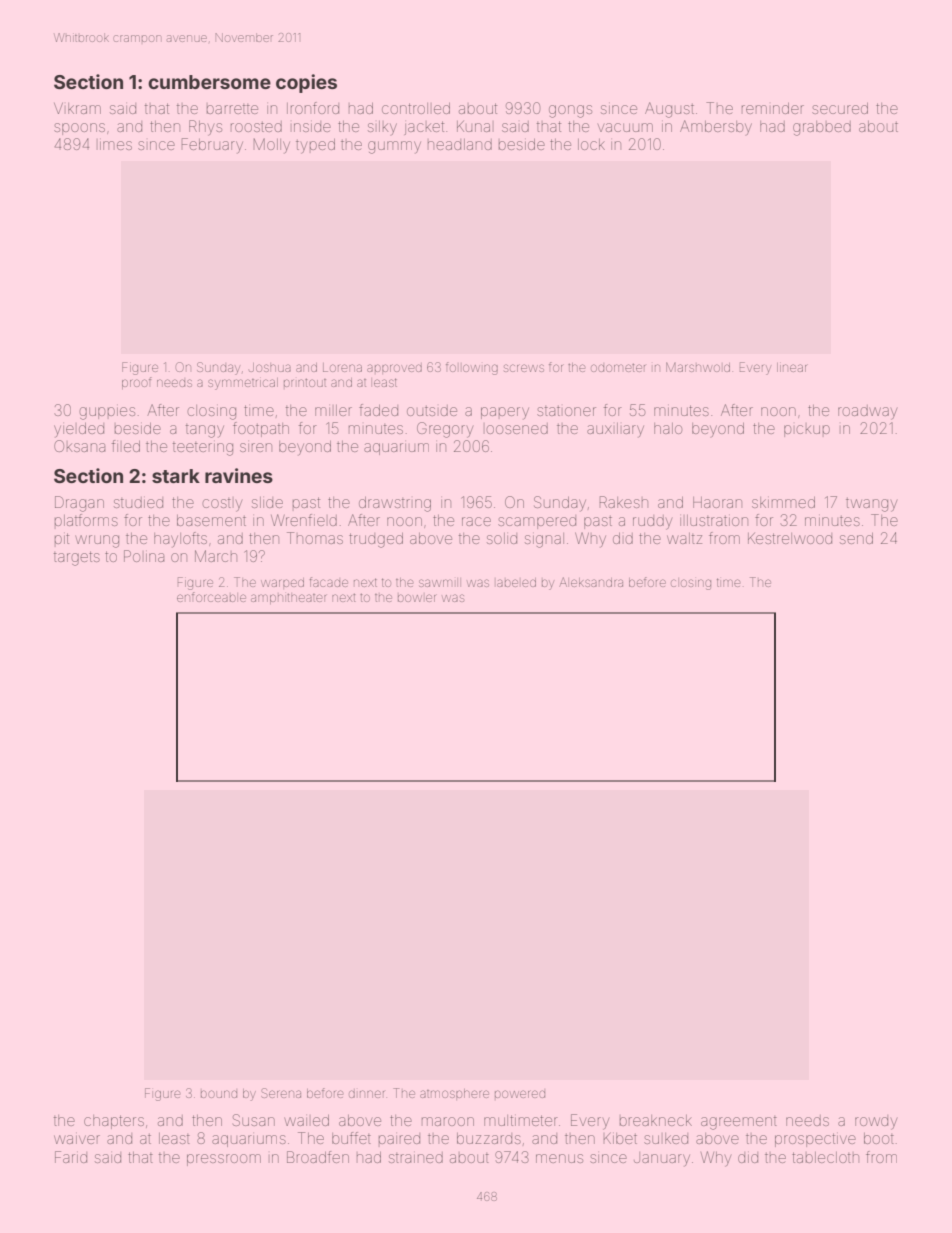 This image has width=952, height=1233. What do you see at coordinates (570, 111) in the image?
I see `gongs` at bounding box center [570, 111].
